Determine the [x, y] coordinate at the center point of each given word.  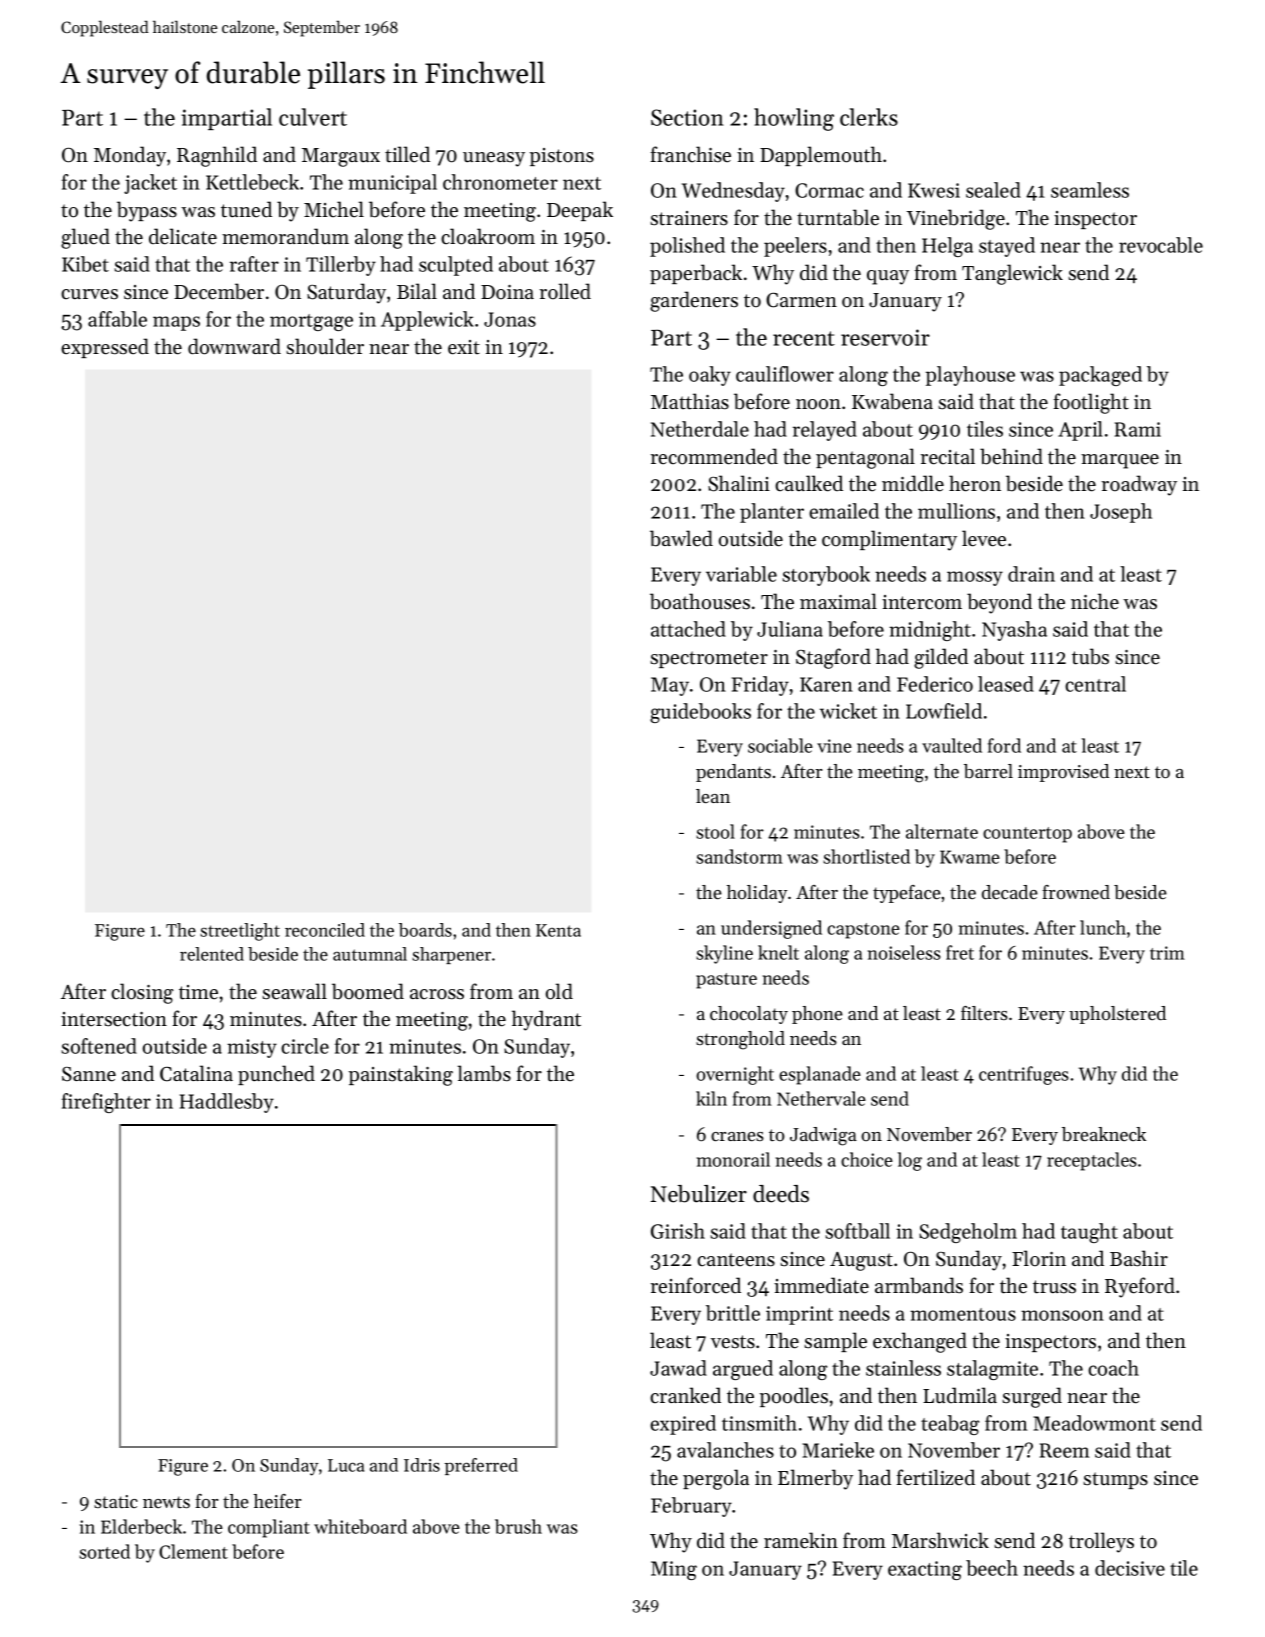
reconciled [325, 930]
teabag [950, 1425]
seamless [1090, 190]
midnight [930, 631]
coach [1113, 1368]
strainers [689, 218]
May [670, 686]
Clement [193, 1551]
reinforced [696, 1285]
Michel [334, 209]
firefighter [106, 1103]
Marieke [838, 1450]
